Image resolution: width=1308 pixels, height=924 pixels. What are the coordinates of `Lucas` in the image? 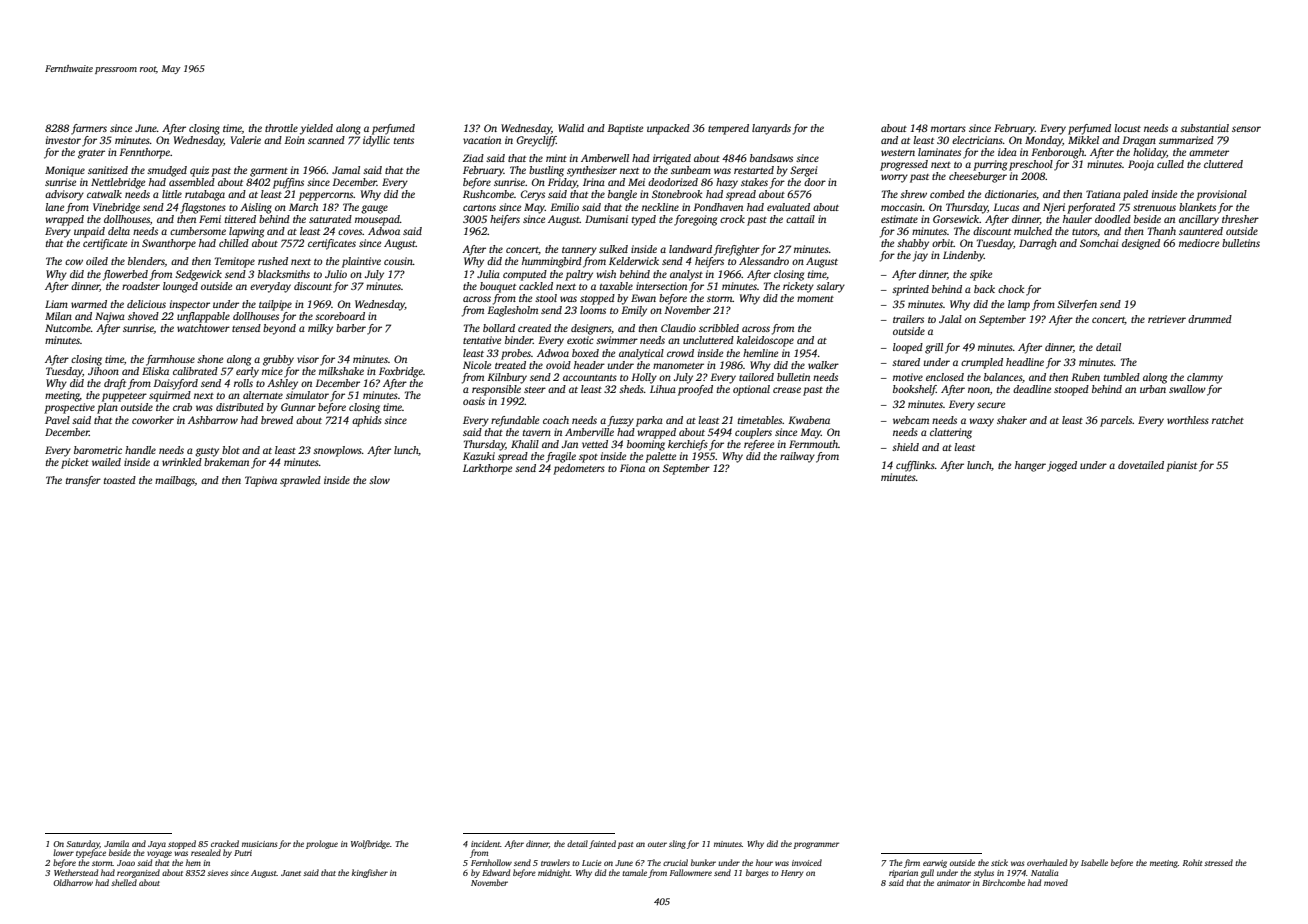 It's located at (1006, 207).
